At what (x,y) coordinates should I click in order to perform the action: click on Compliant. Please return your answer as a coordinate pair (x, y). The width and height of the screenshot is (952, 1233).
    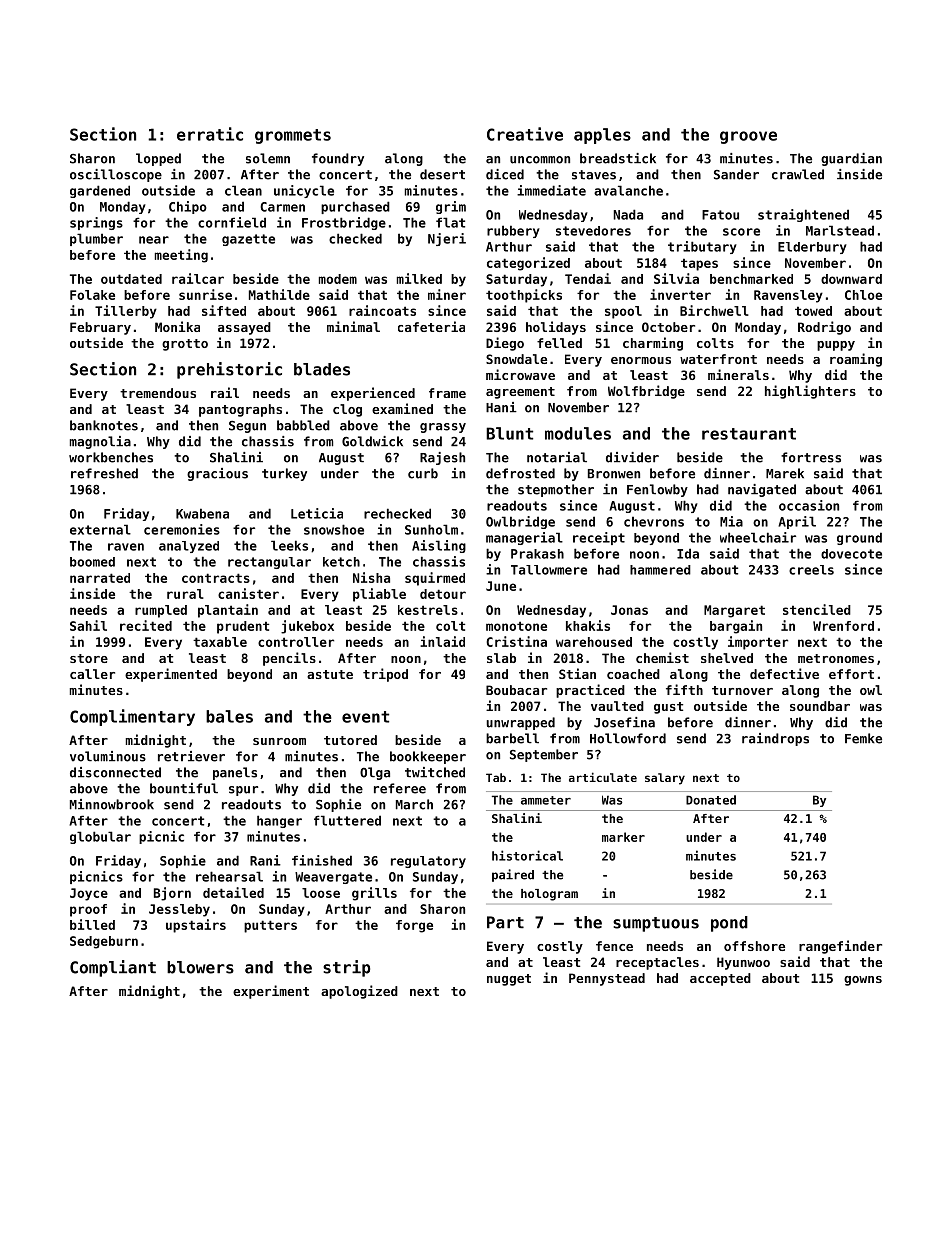
    Looking at the image, I should click on (113, 968).
